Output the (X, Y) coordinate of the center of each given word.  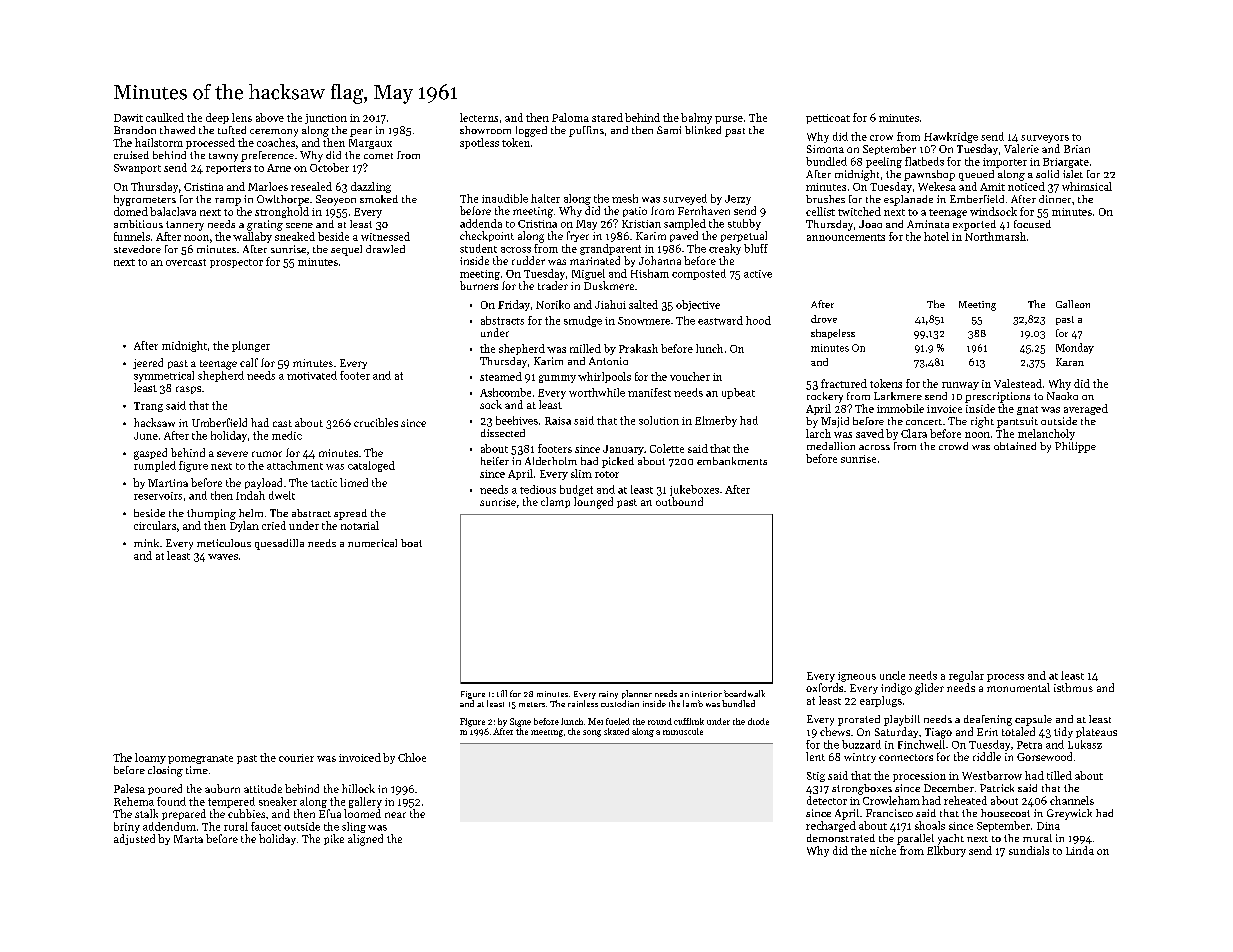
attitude (263, 788)
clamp (555, 502)
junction (326, 119)
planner (637, 694)
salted (643, 304)
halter (545, 198)
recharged (831, 826)
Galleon (1073, 304)
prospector (236, 263)
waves (223, 557)
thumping (211, 514)
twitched (859, 211)
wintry (860, 758)
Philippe (1075, 447)
